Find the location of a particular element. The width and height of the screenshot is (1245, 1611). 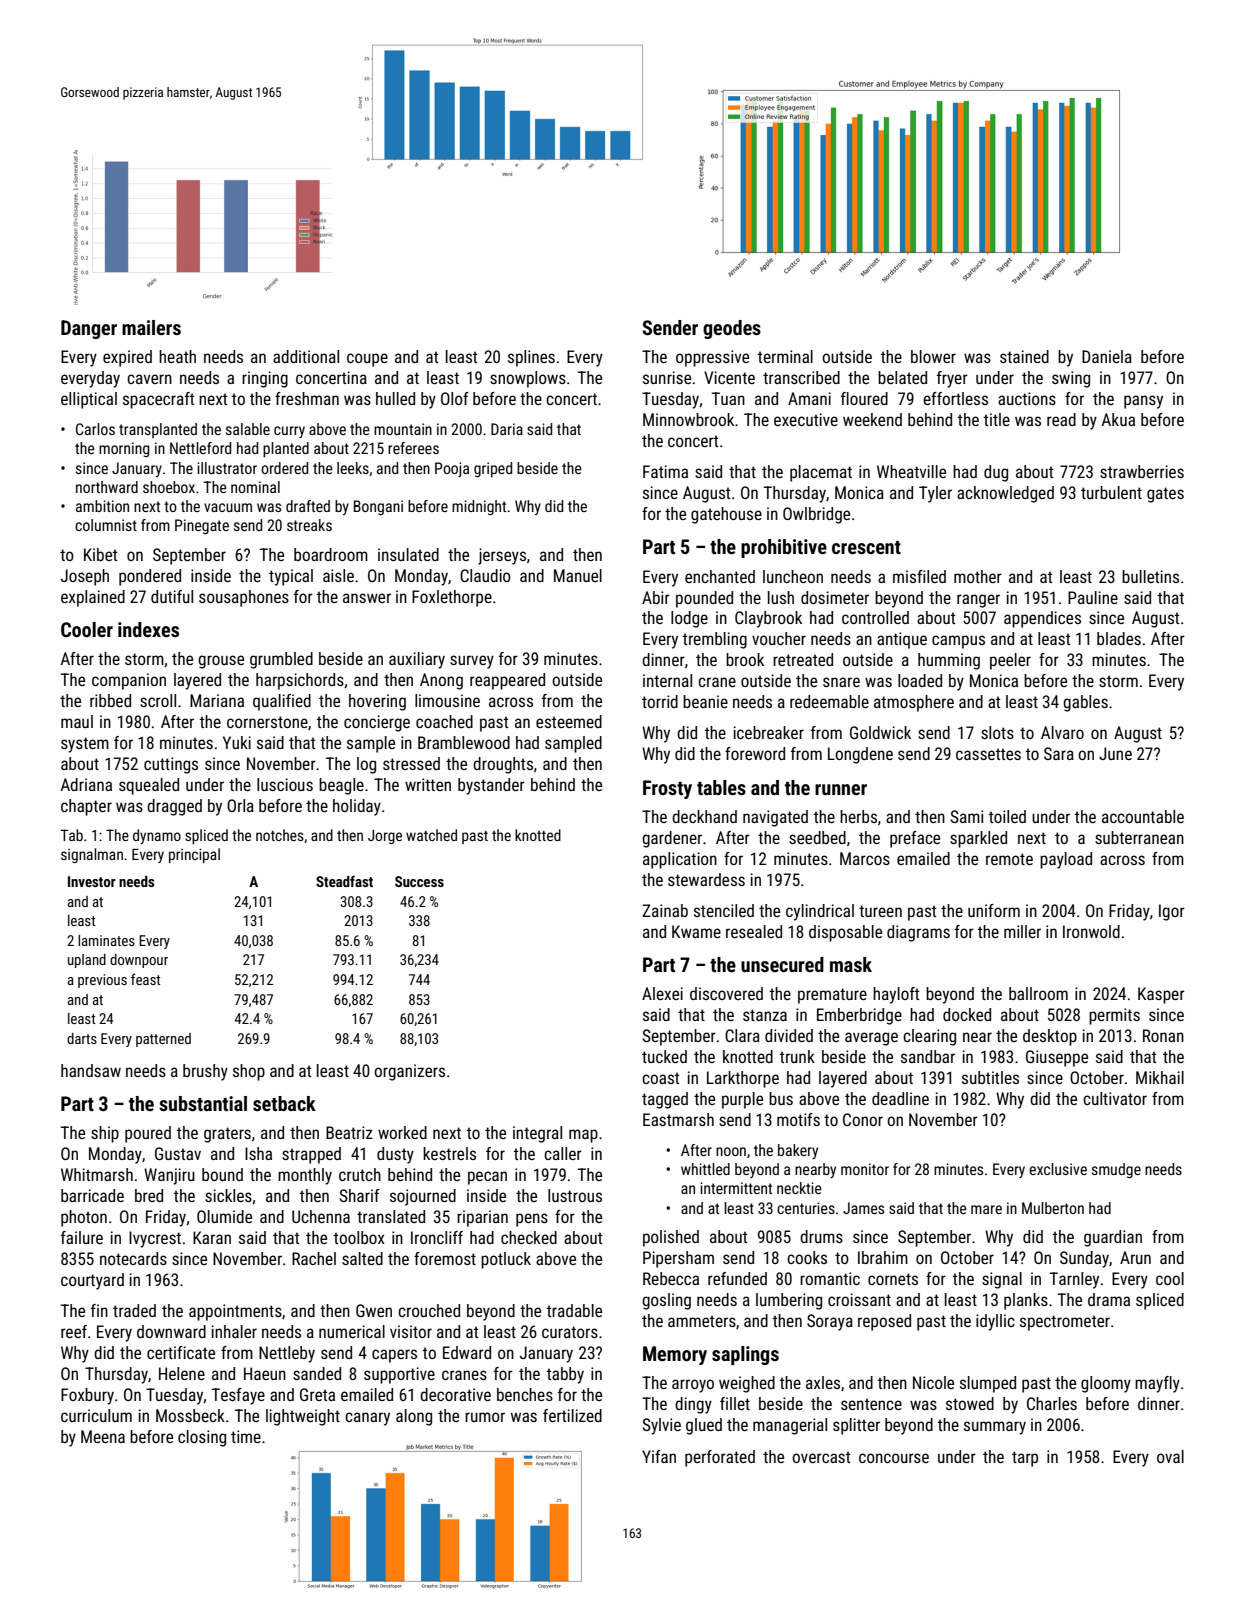

Zainab is located at coordinates (665, 910).
